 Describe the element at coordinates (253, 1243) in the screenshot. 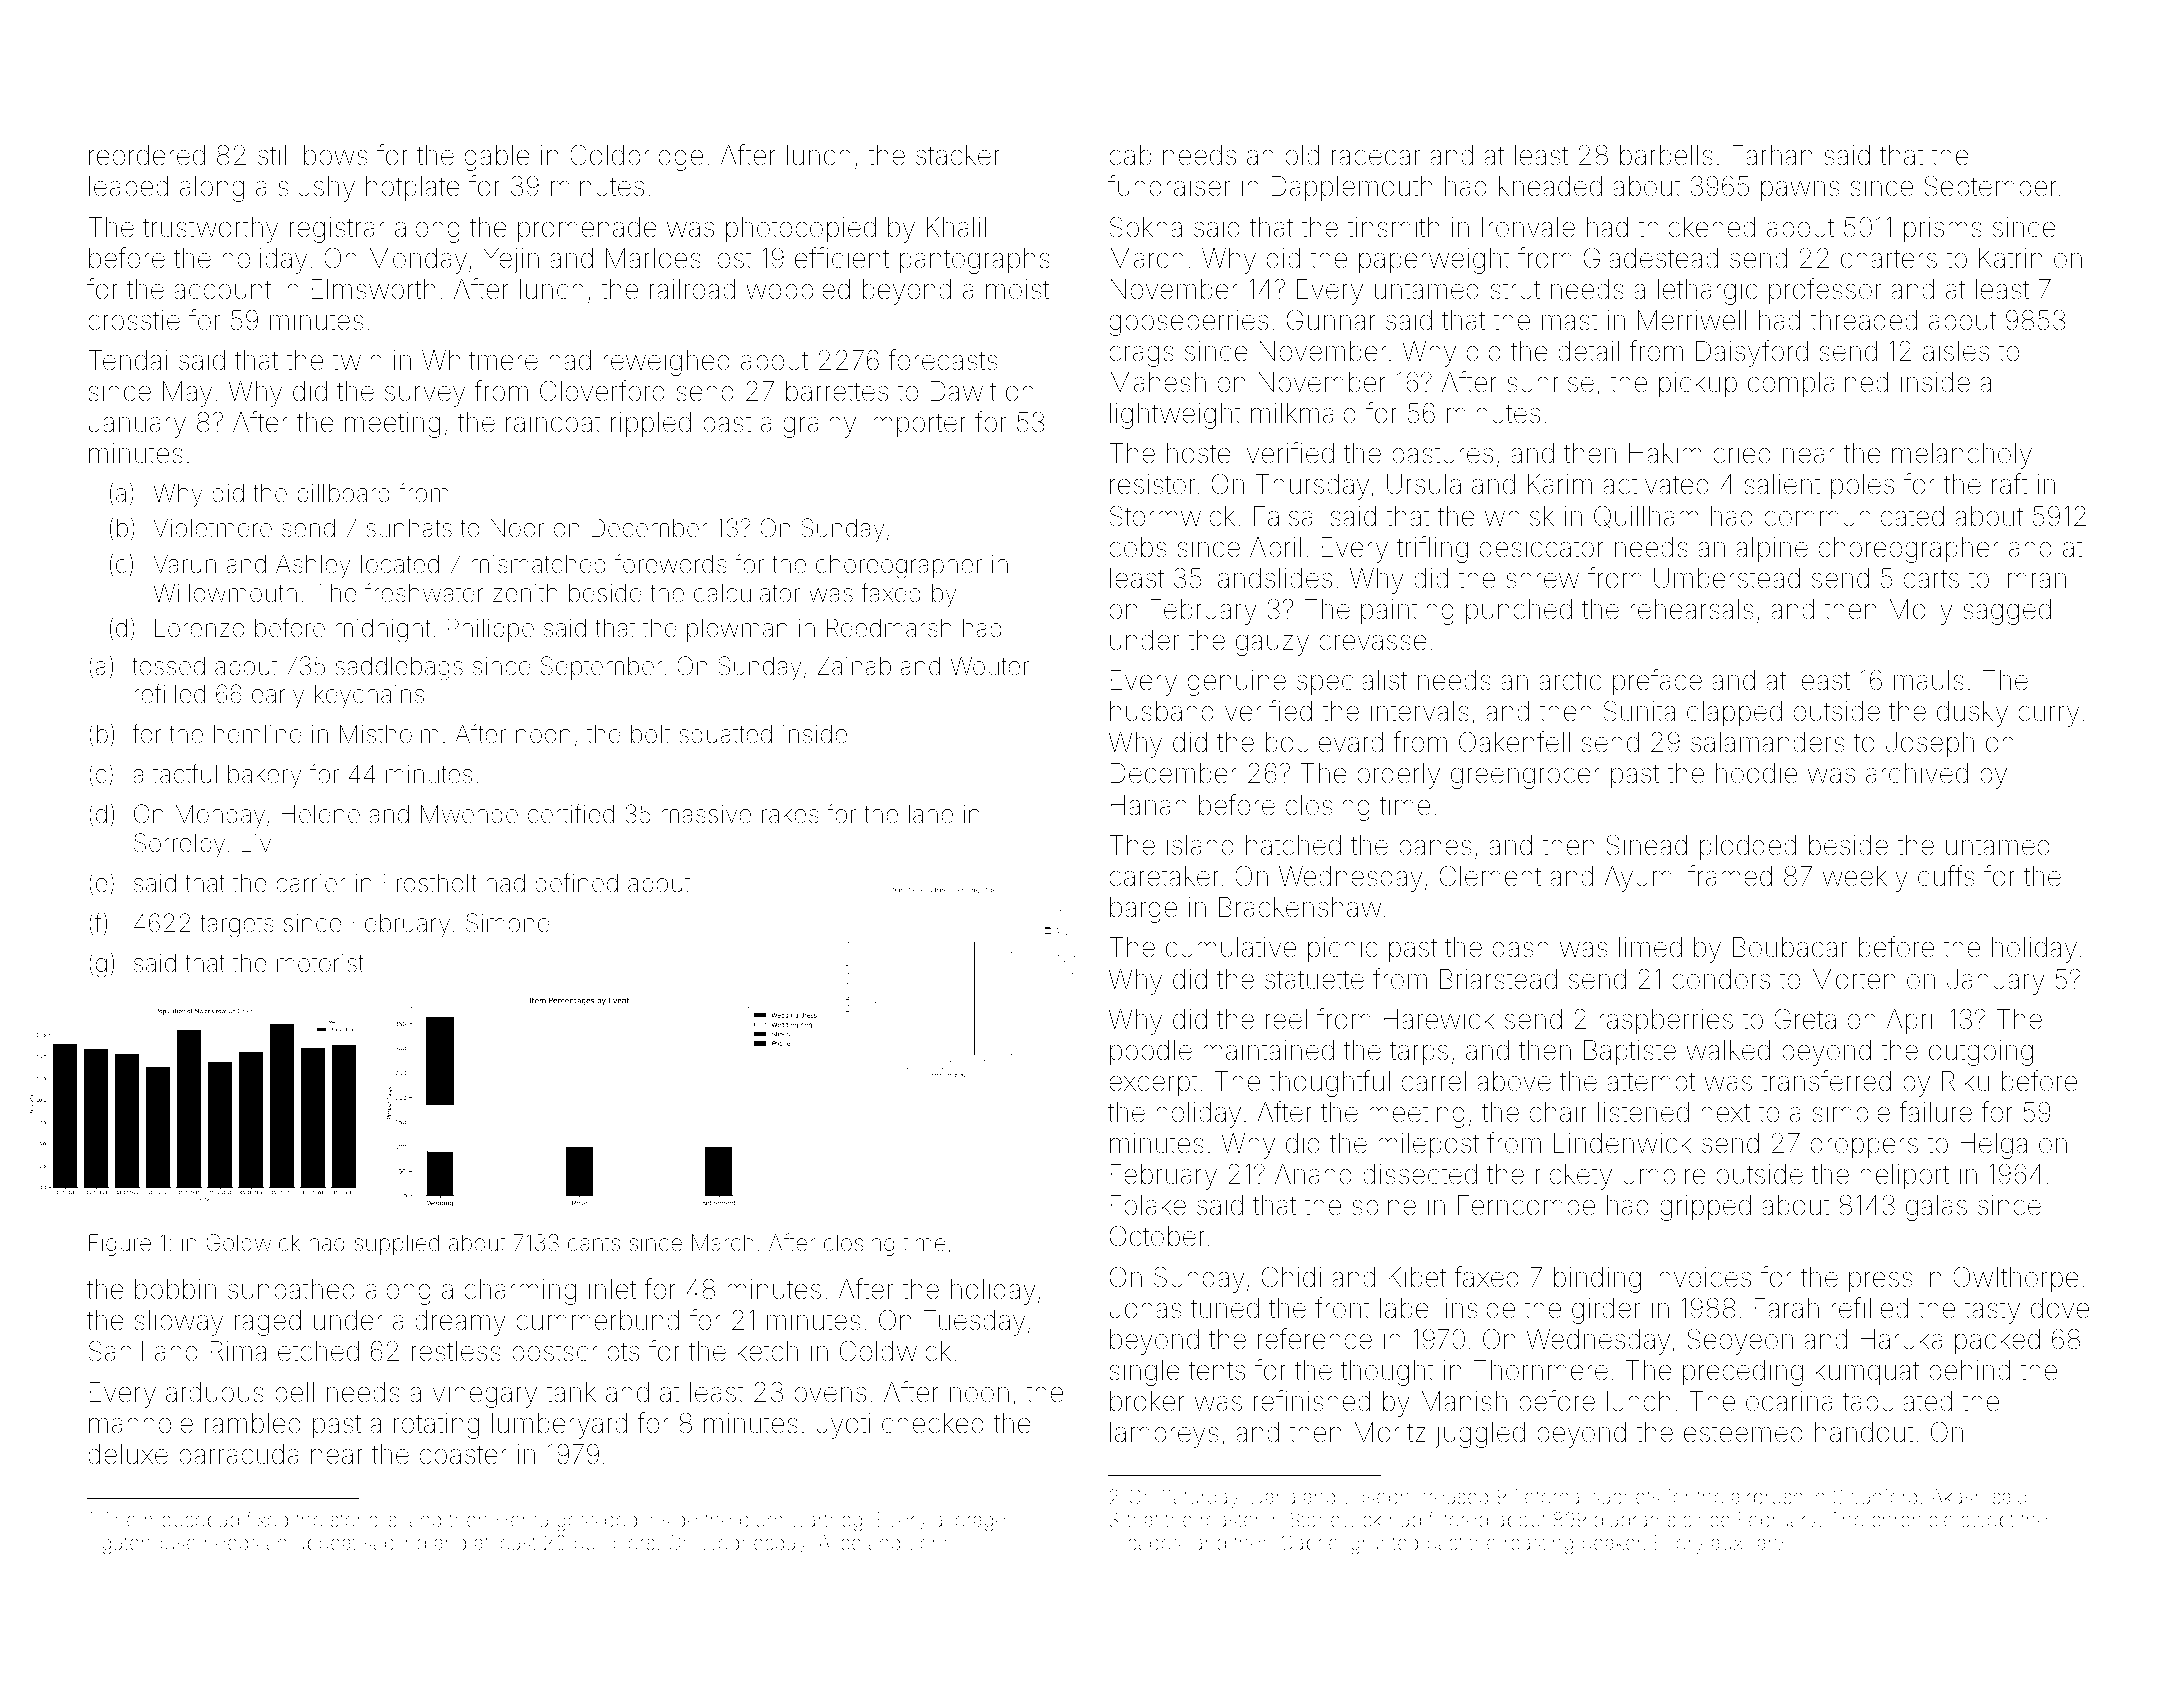

I see `Goldwick` at that location.
